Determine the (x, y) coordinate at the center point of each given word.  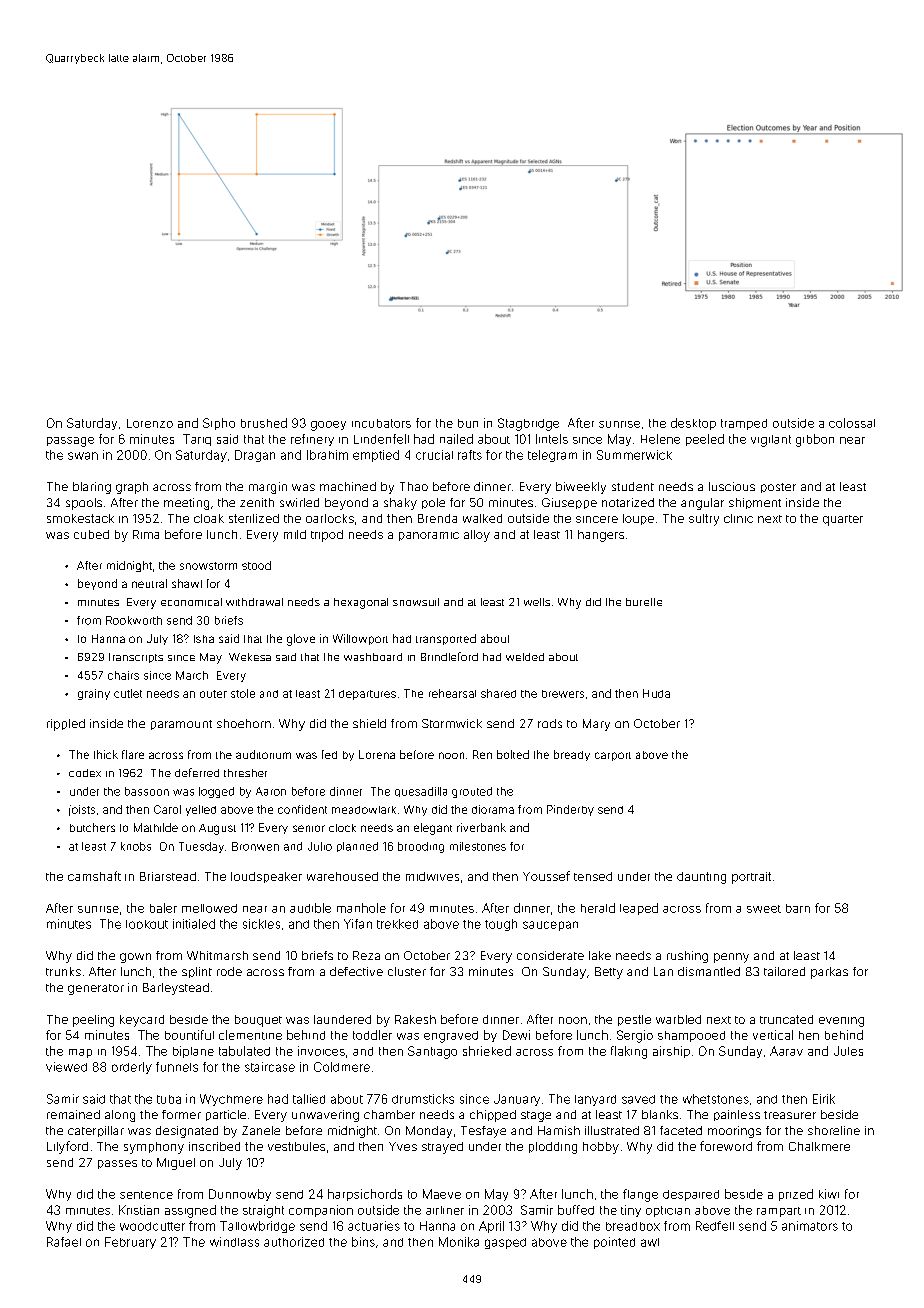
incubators (381, 423)
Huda (656, 693)
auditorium (263, 754)
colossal (852, 423)
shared (498, 693)
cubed (91, 534)
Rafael (64, 1242)
